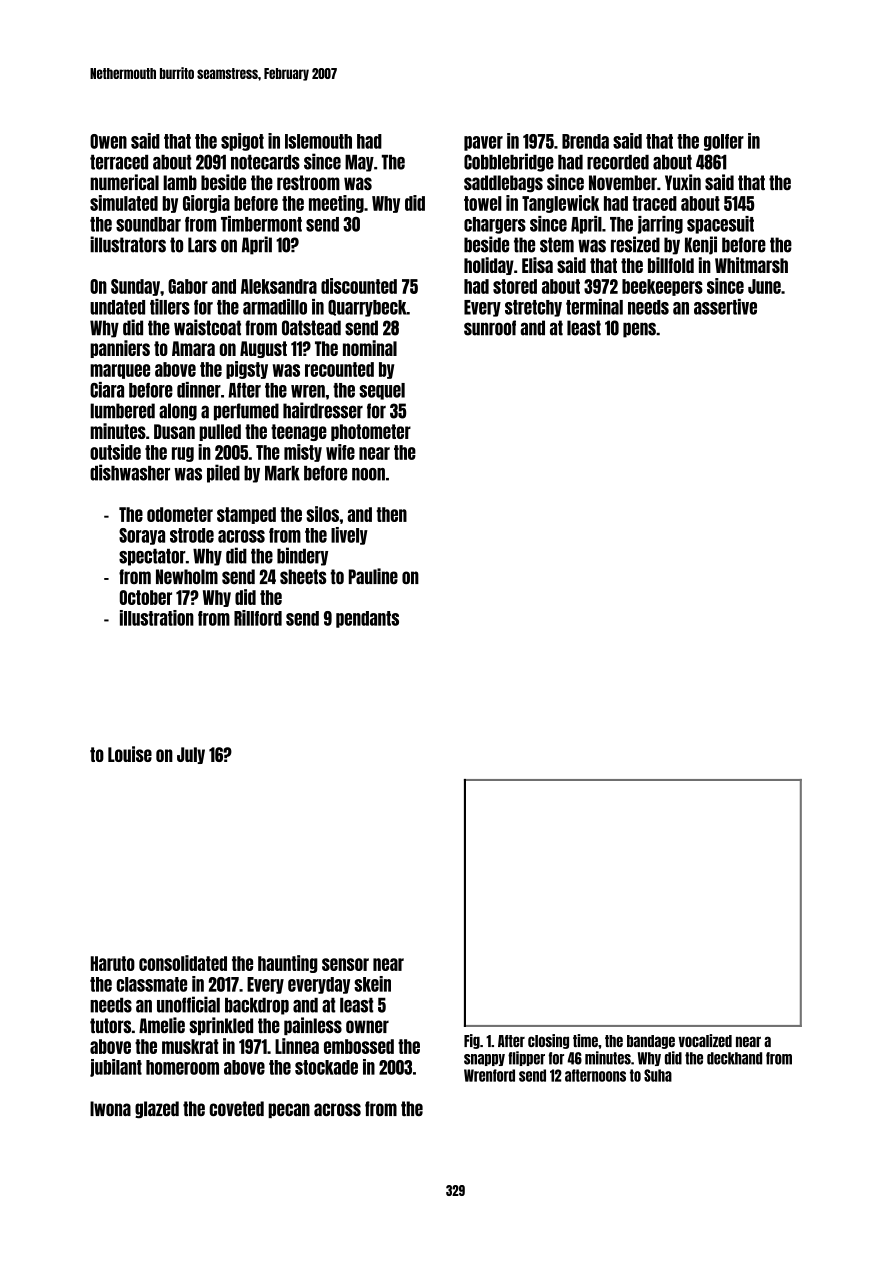 Image resolution: width=892 pixels, height=1265 pixels. What do you see at coordinates (720, 225) in the screenshot?
I see `spacesuit` at bounding box center [720, 225].
